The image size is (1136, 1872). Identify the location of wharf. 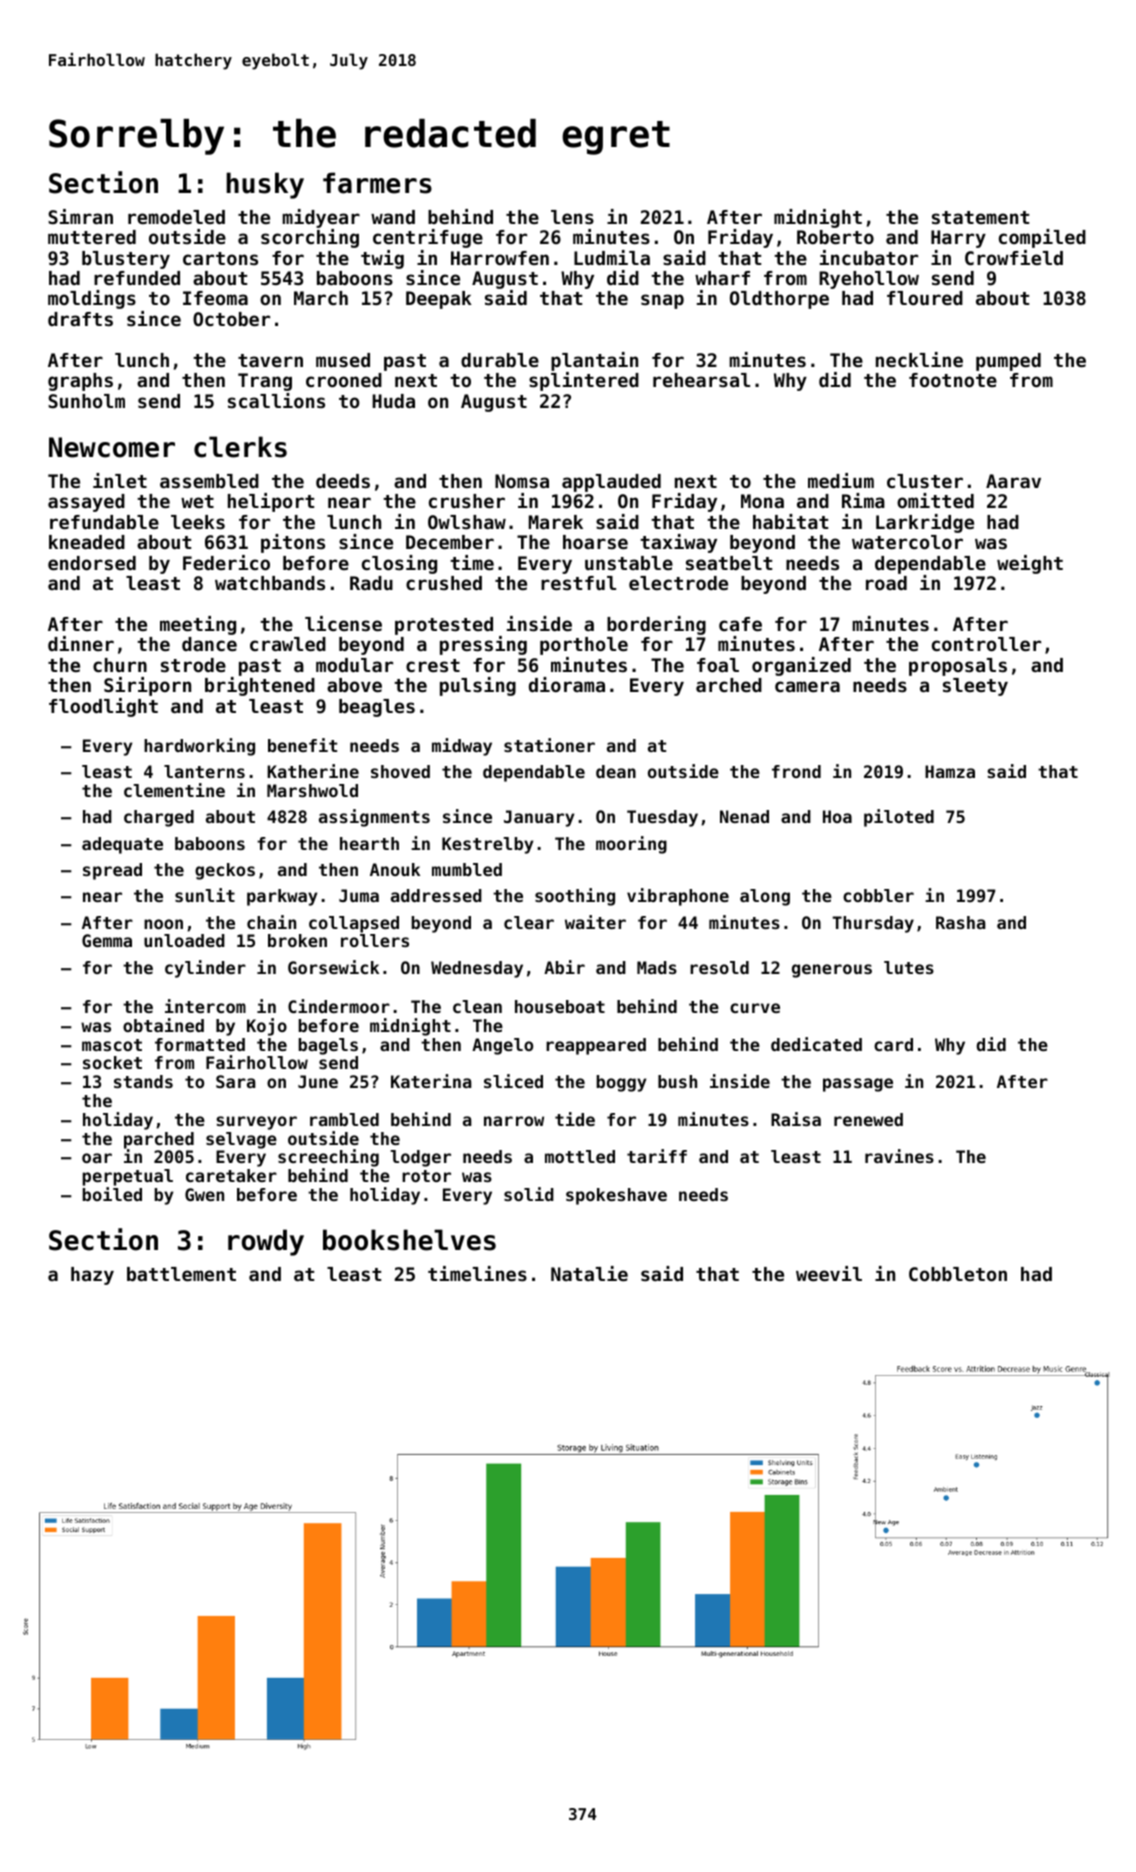
(722, 278).
